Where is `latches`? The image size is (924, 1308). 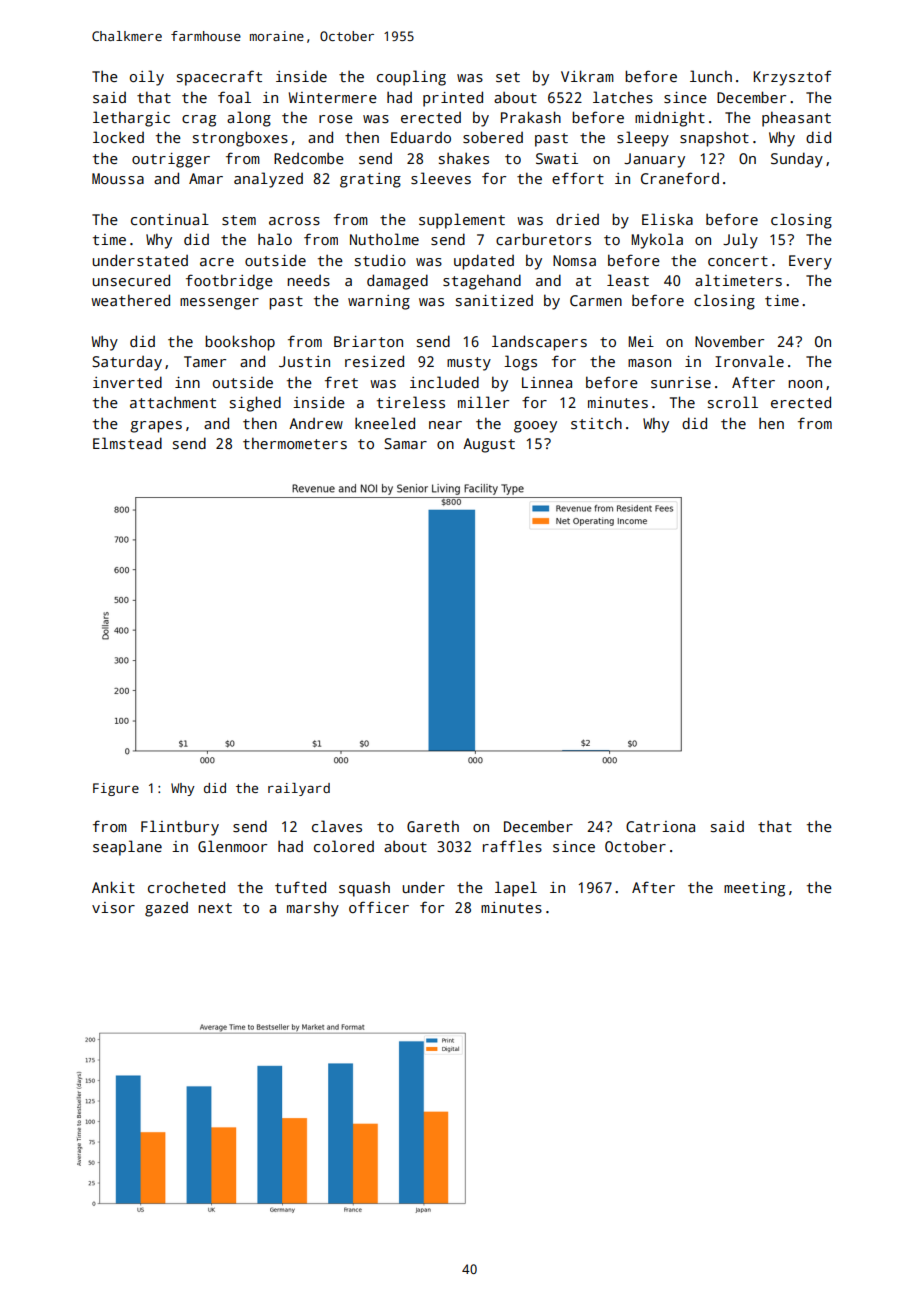 latches is located at coordinates (623, 97).
